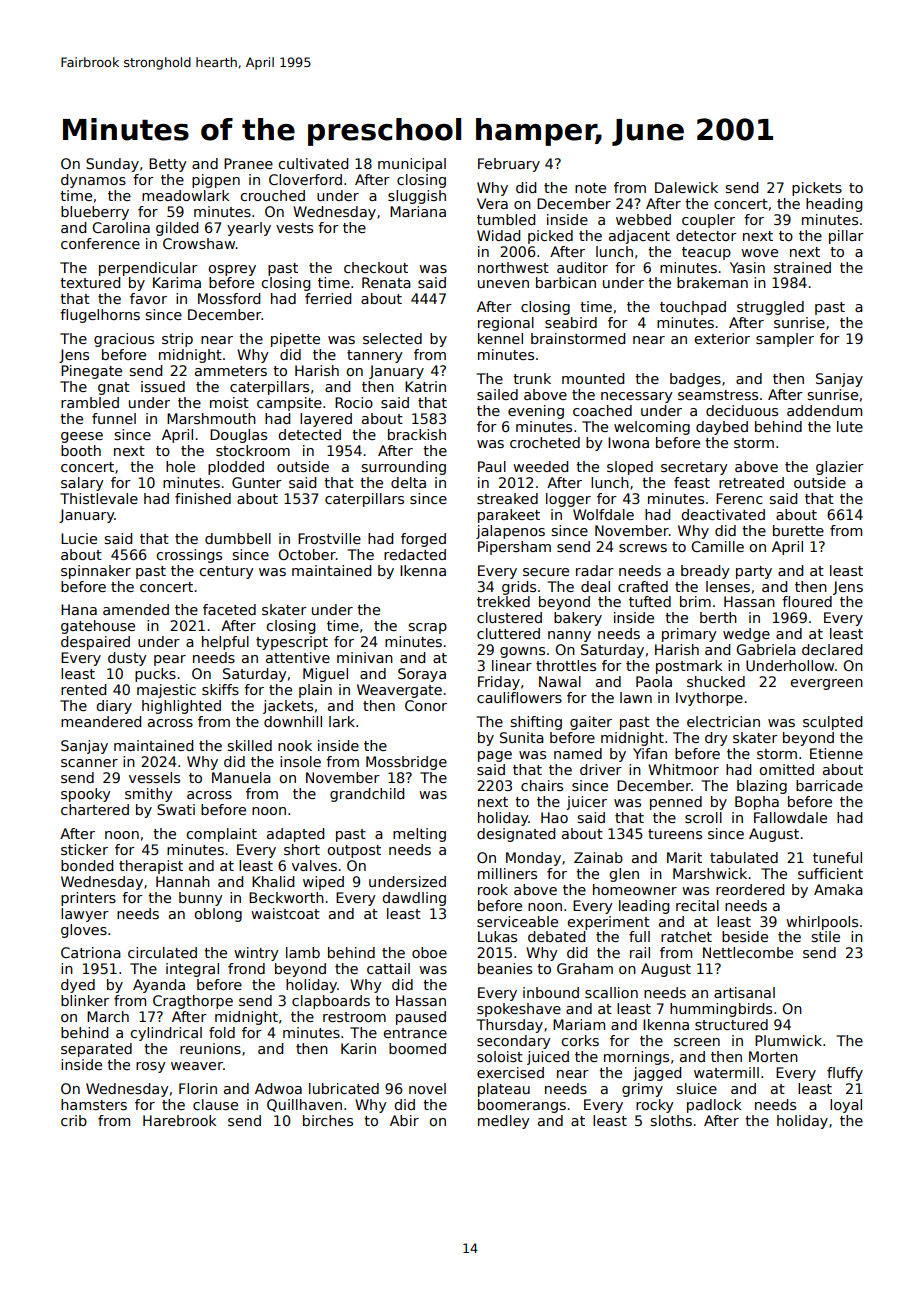  Describe the element at coordinates (226, 572) in the screenshot. I see `century` at that location.
